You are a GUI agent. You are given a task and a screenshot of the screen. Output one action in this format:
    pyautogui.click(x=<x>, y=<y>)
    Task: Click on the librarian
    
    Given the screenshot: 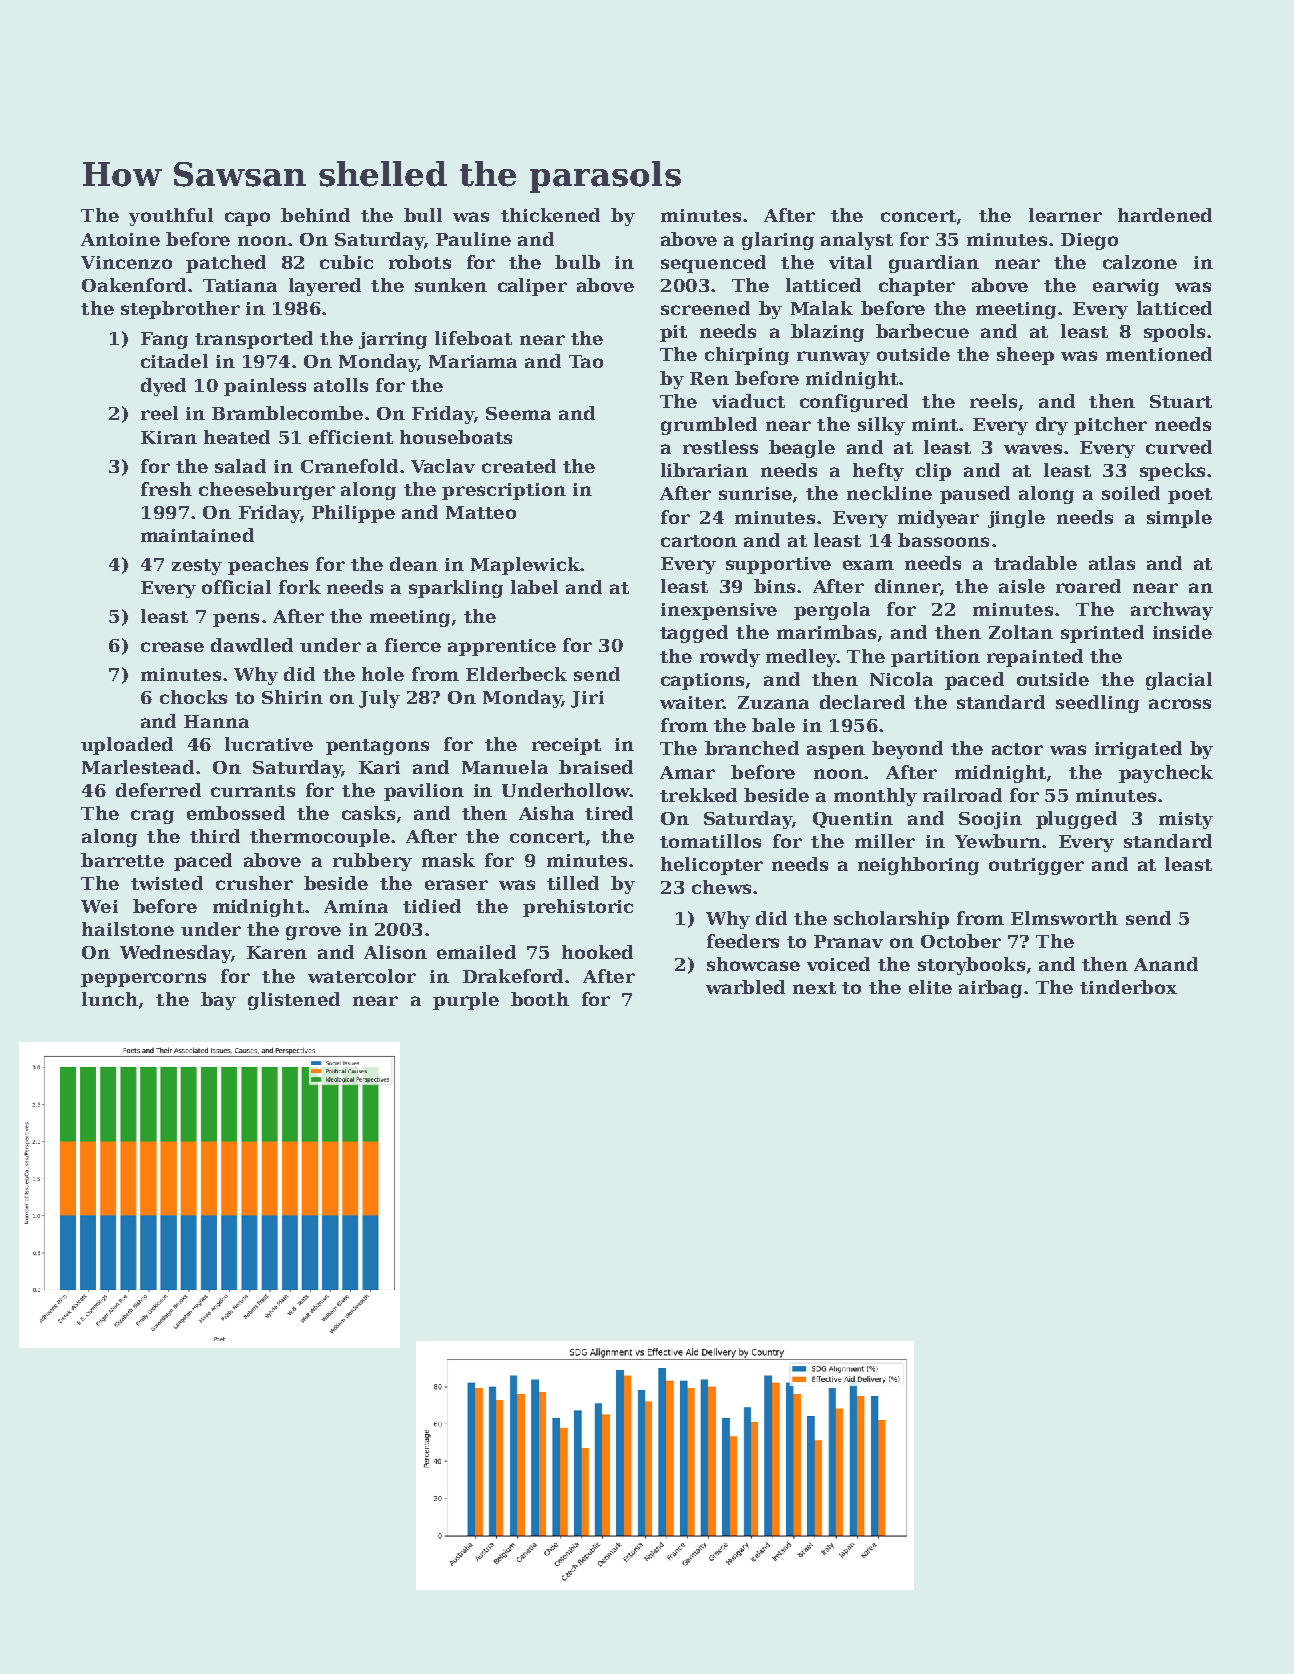 What is the action you would take?
    pyautogui.click(x=704, y=470)
